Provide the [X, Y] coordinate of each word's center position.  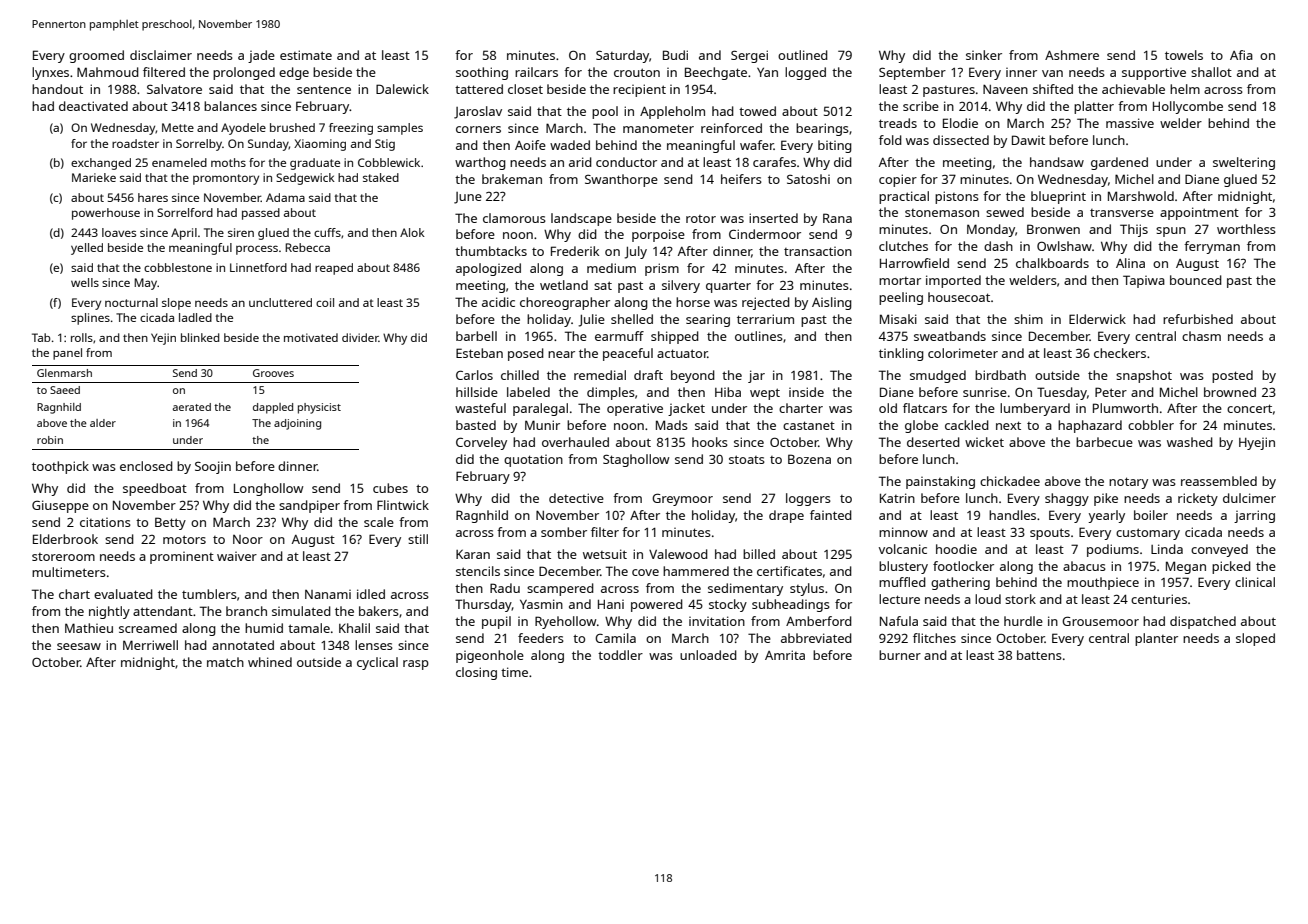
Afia [1241, 55]
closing [476, 673]
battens [1039, 655]
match [225, 662]
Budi [675, 55]
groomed [96, 56]
